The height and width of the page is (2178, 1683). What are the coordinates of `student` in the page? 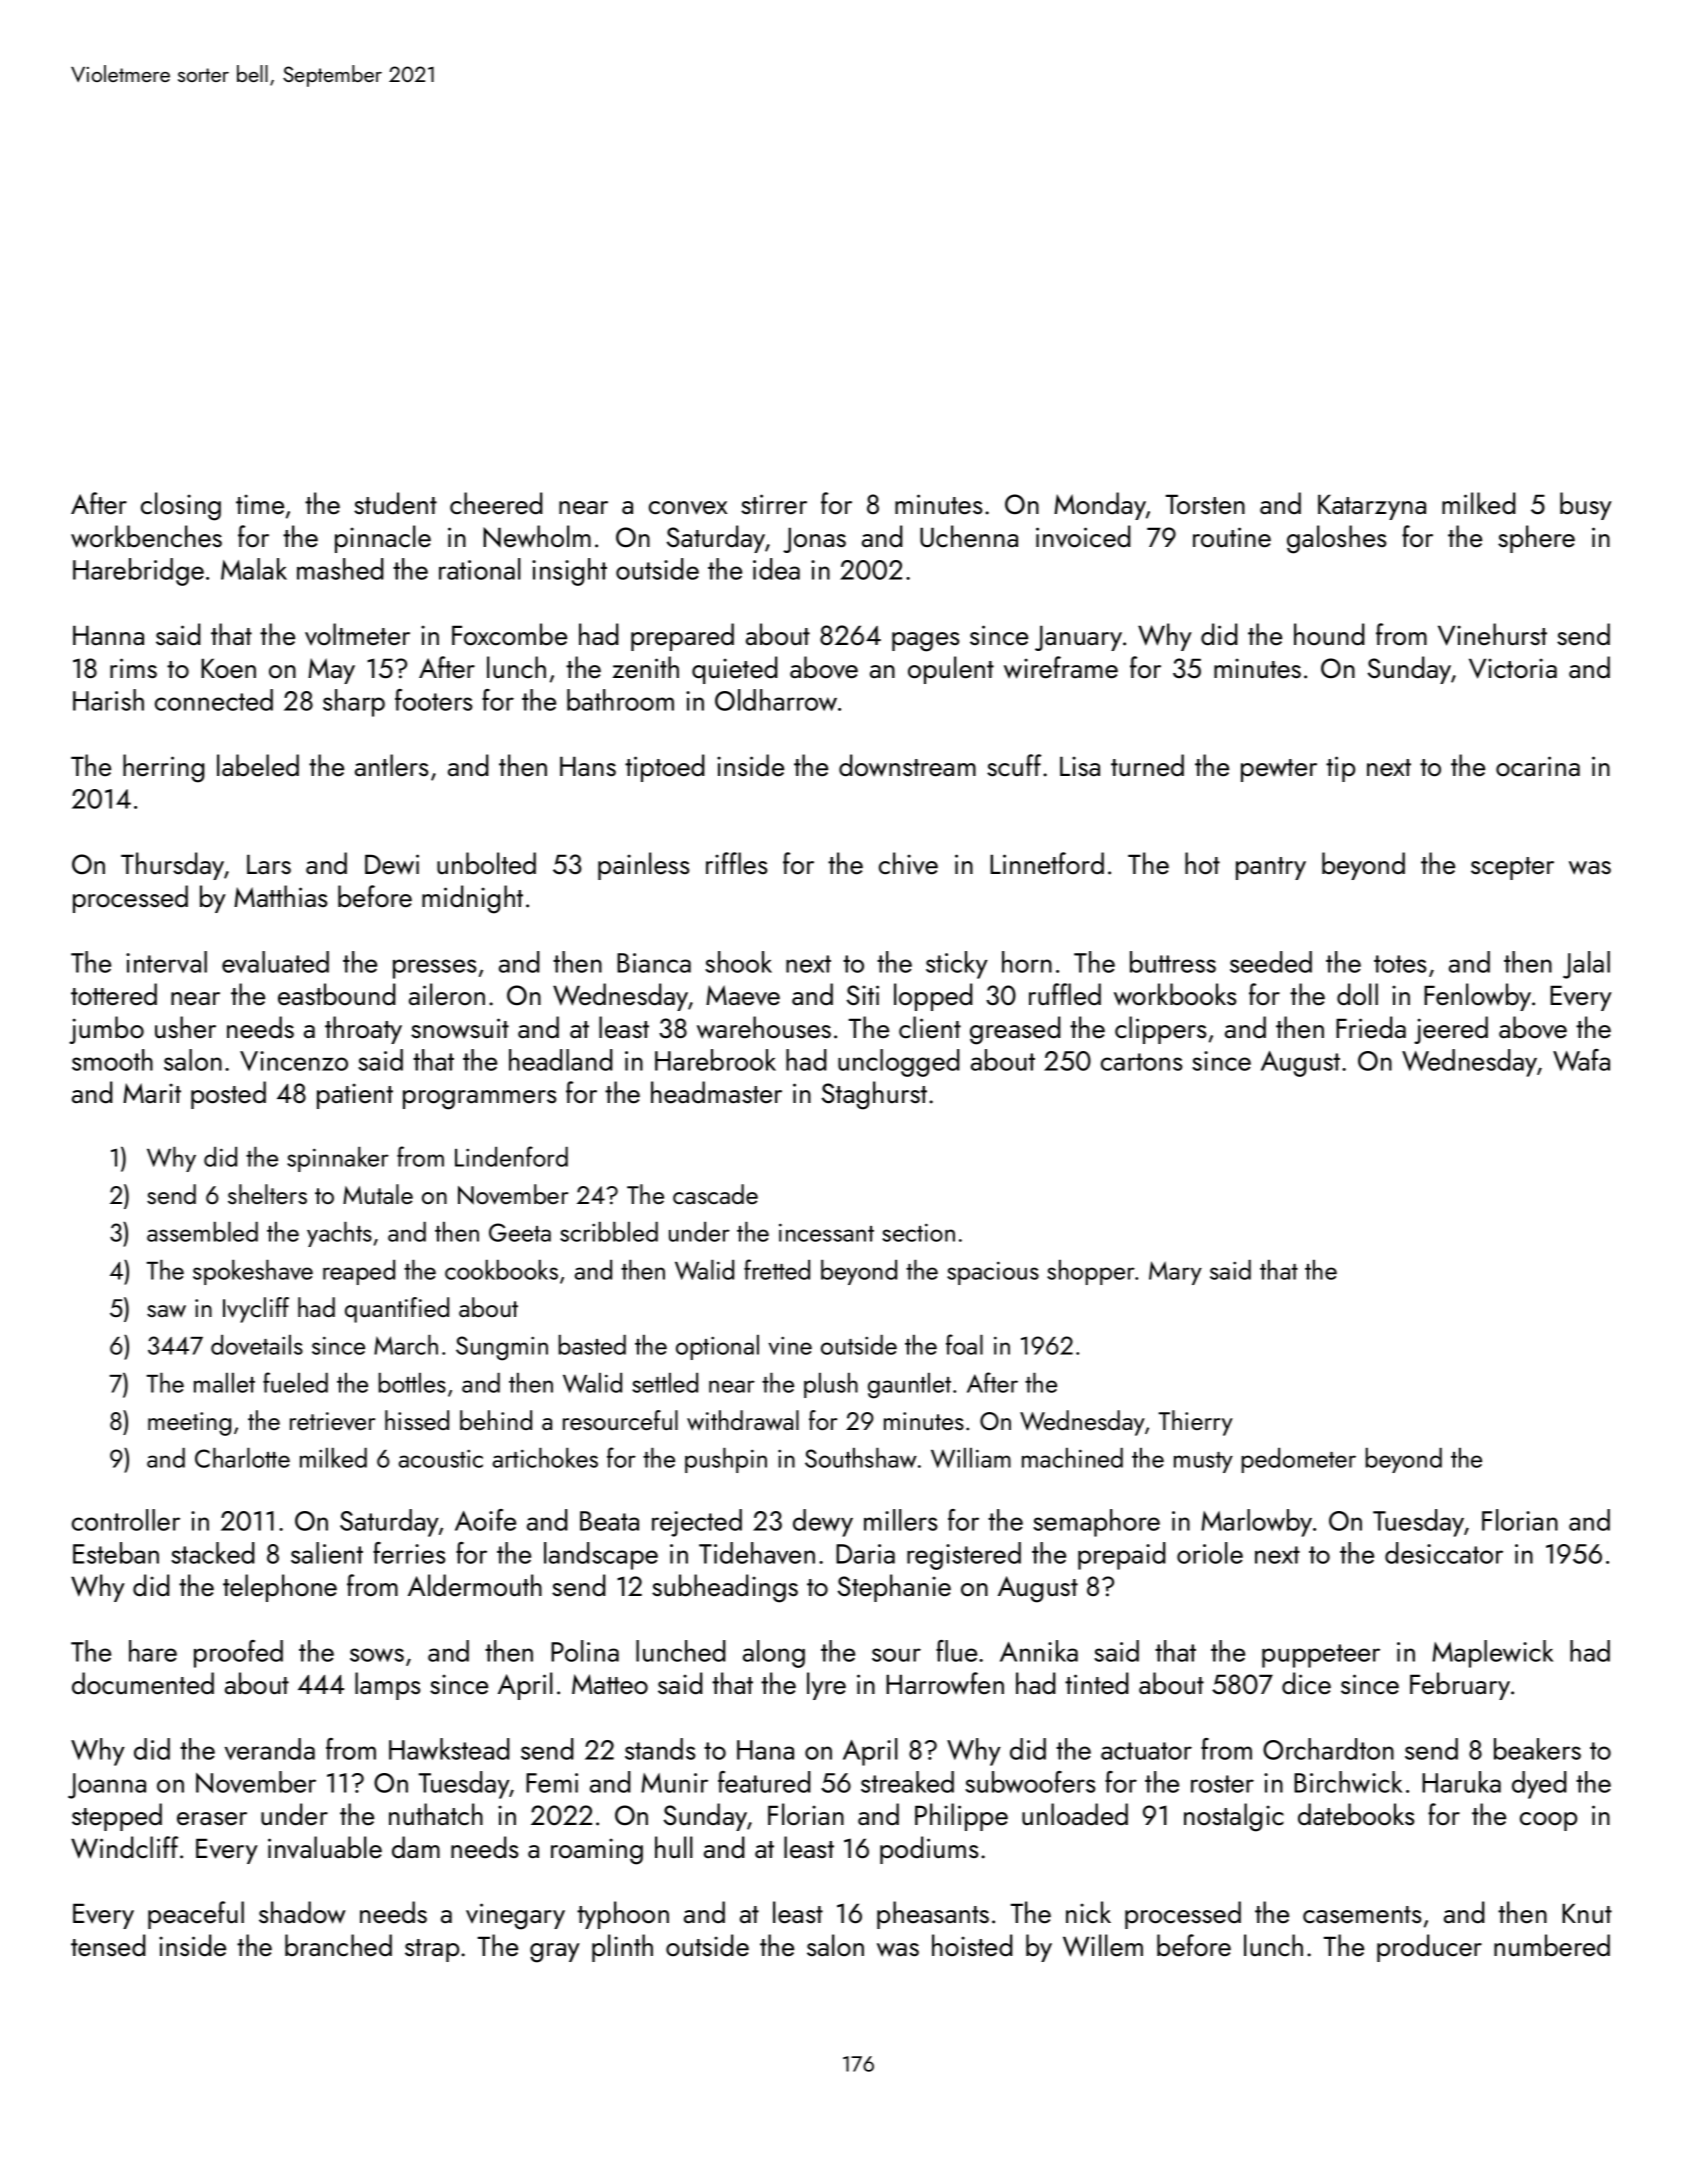 It's located at (395, 503).
